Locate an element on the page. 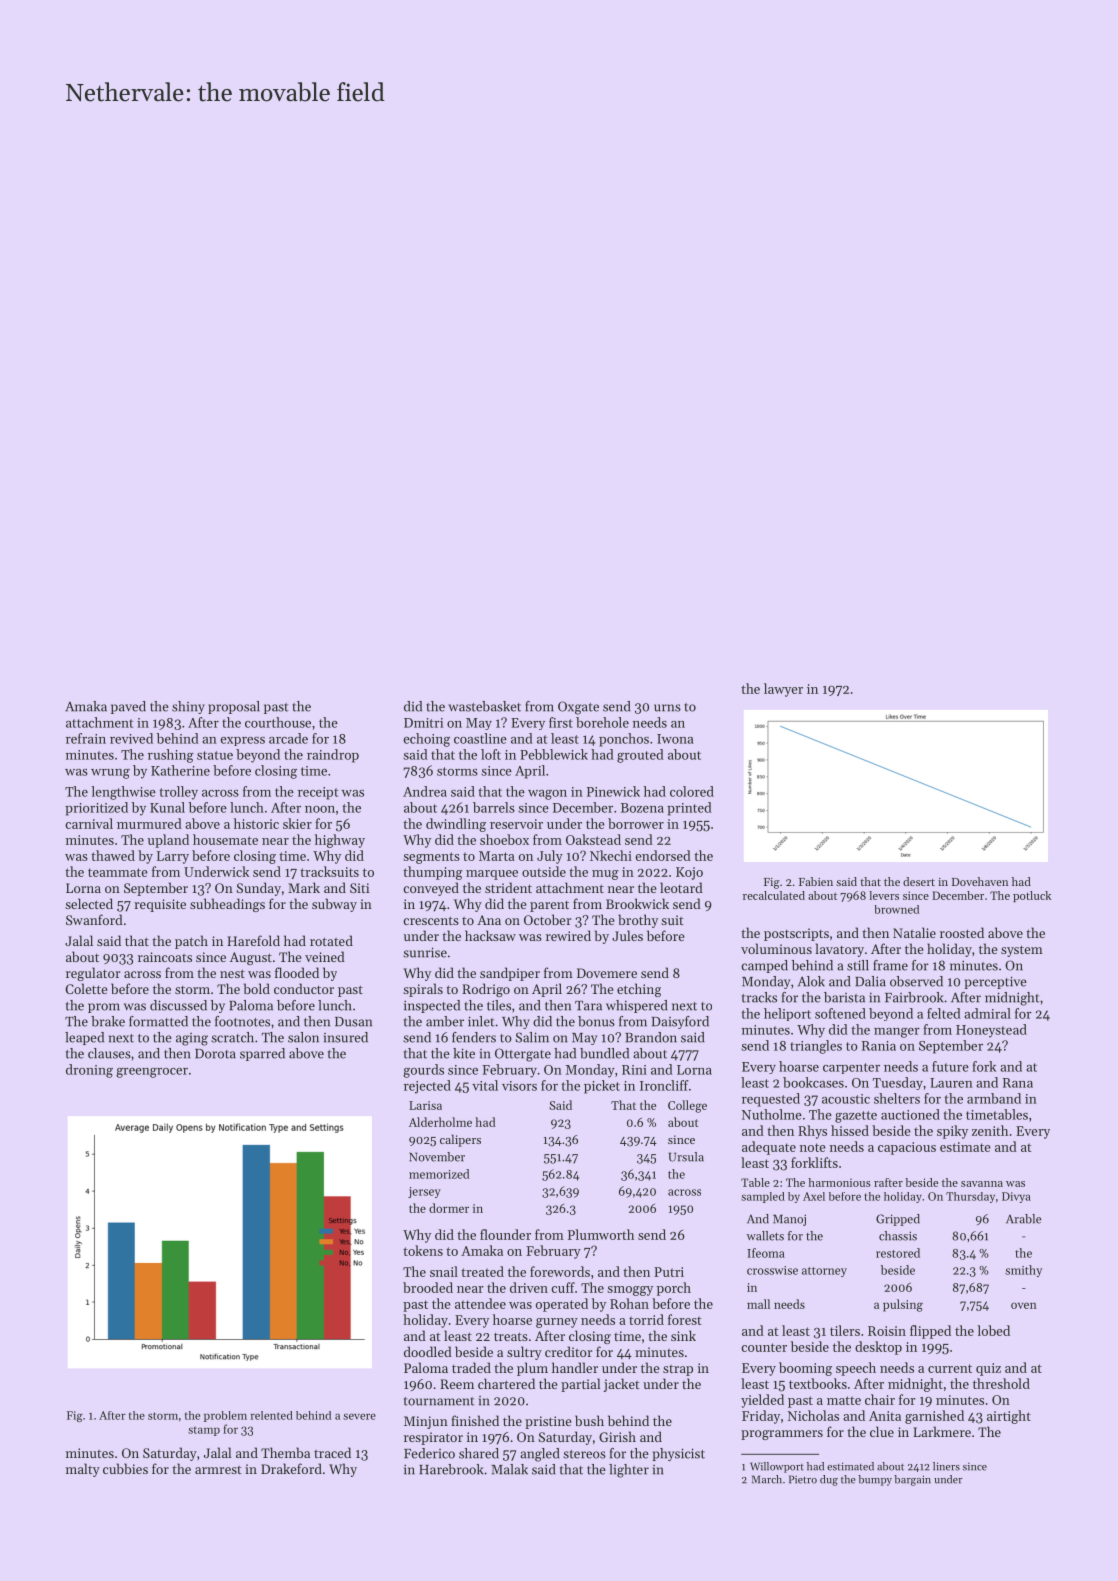  raindrop is located at coordinates (333, 756).
